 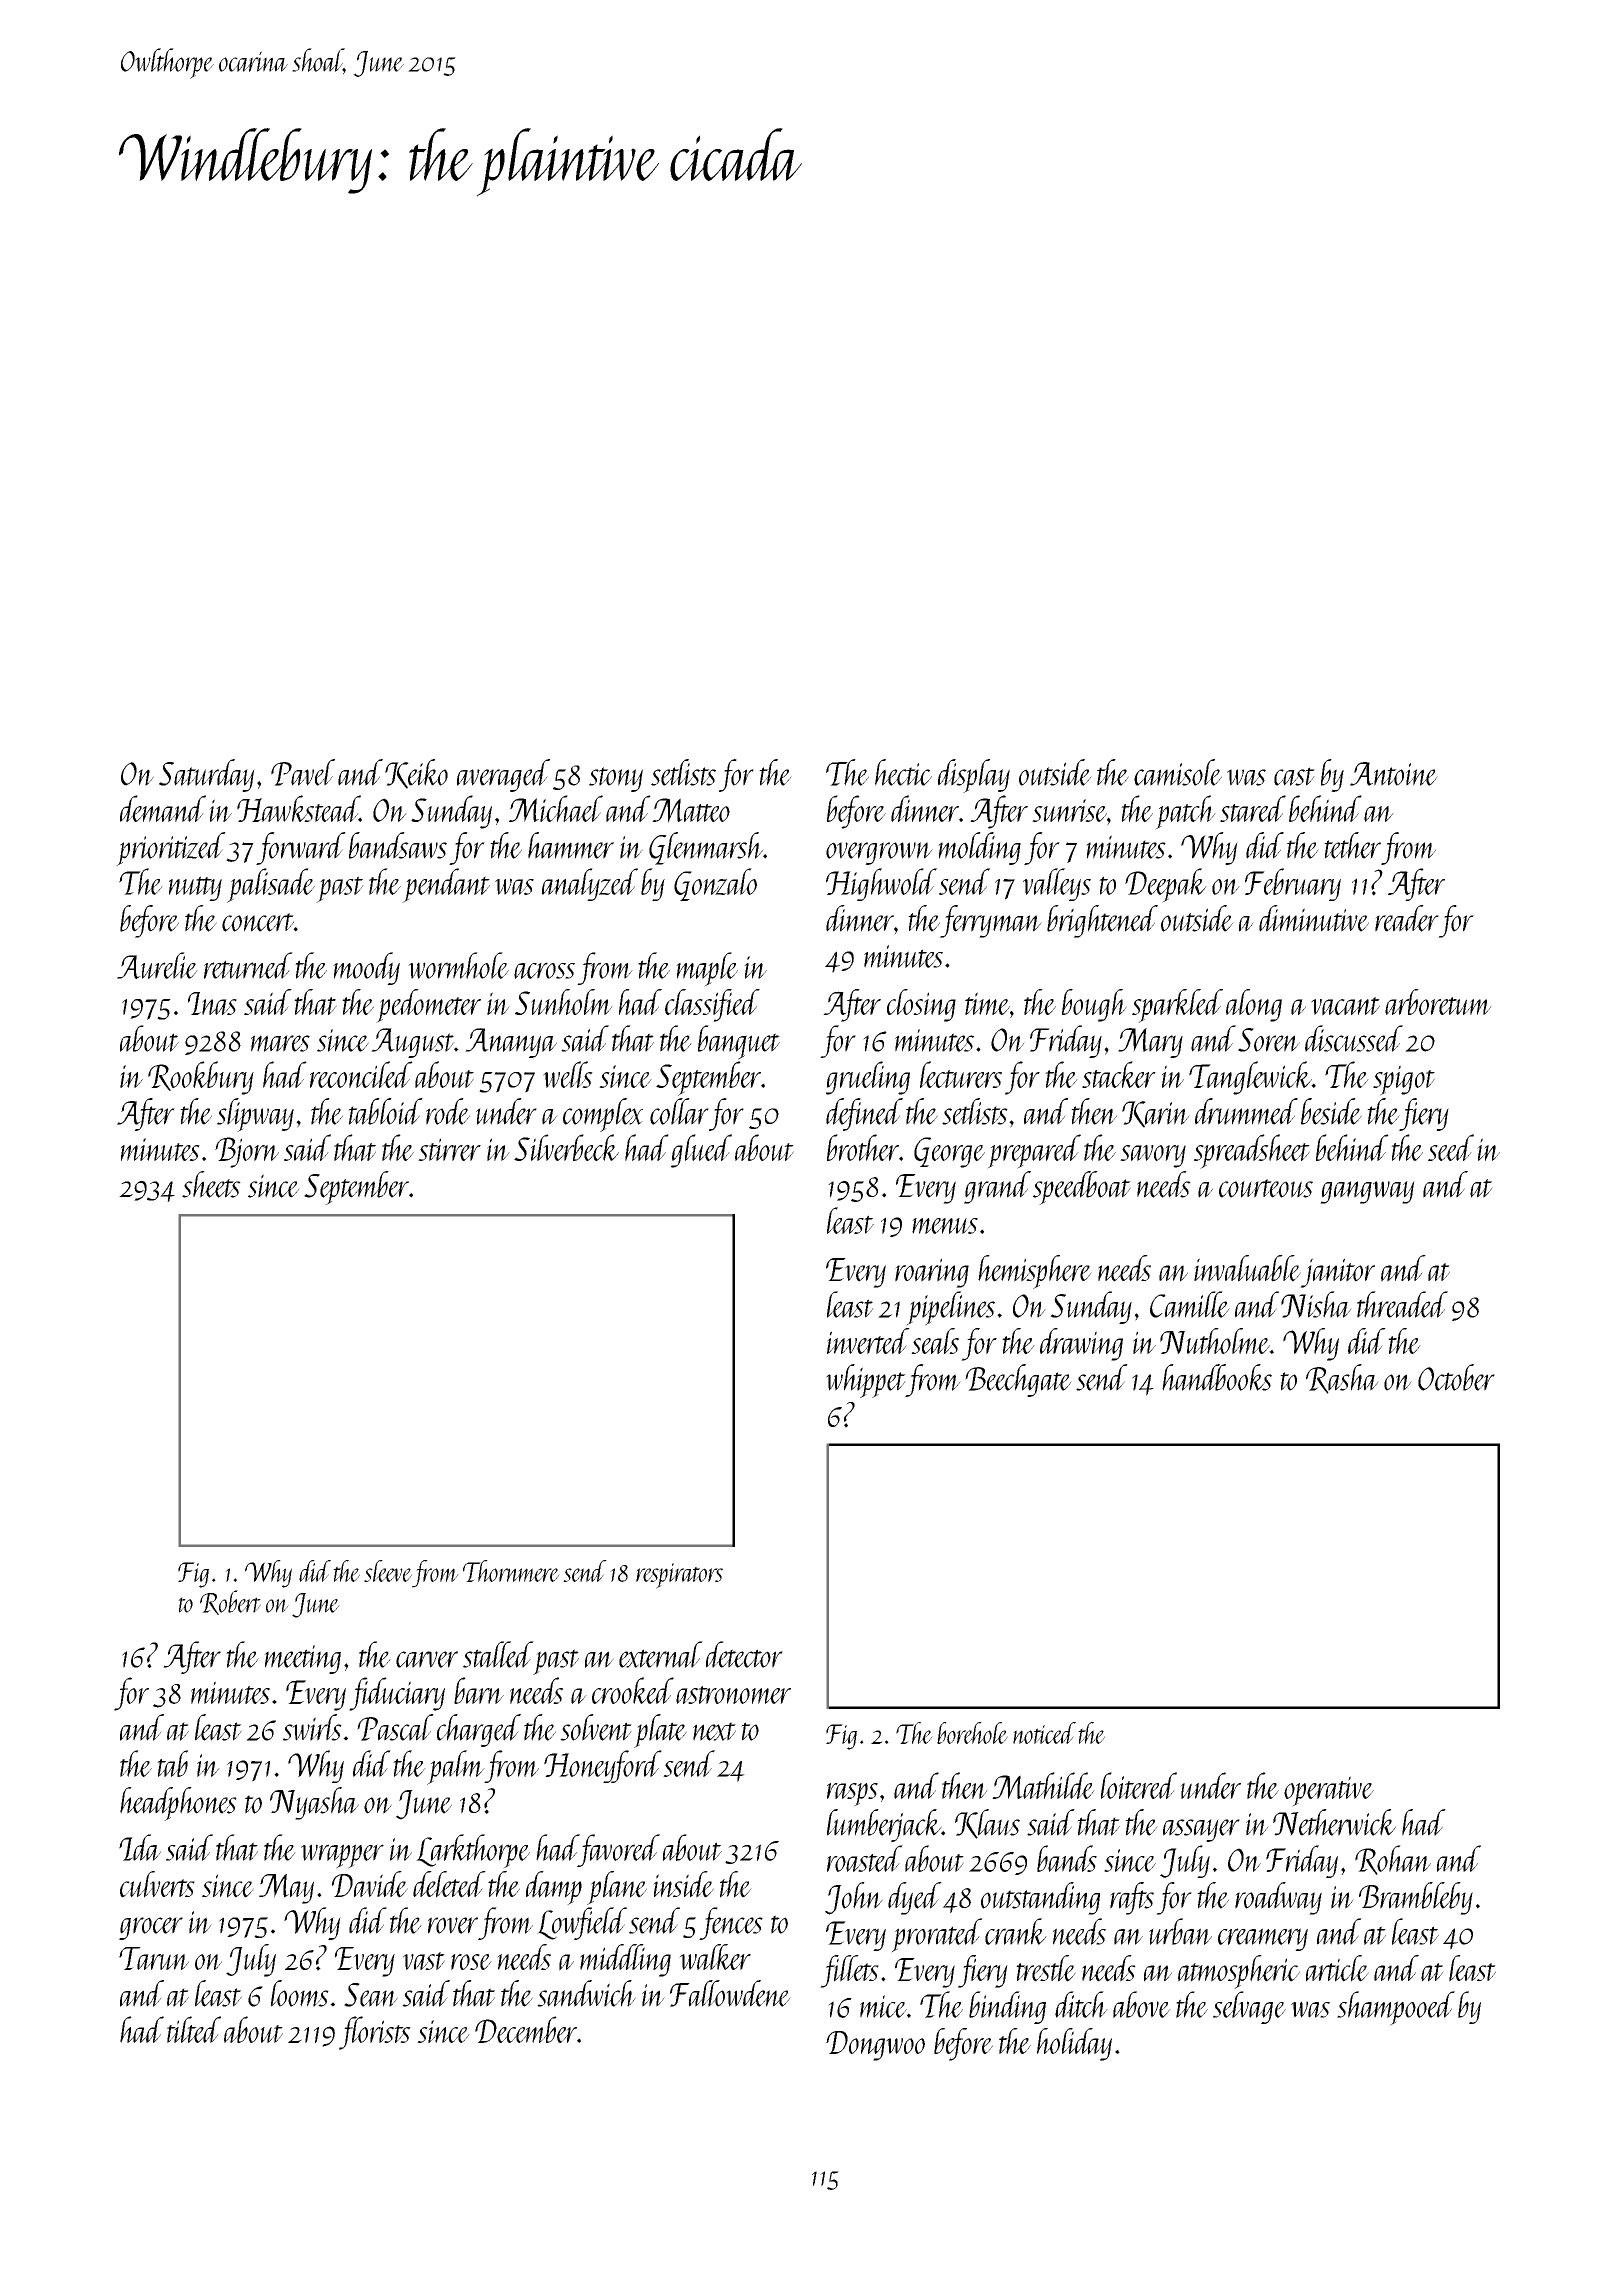 I want to click on stared, so click(x=1253, y=808).
